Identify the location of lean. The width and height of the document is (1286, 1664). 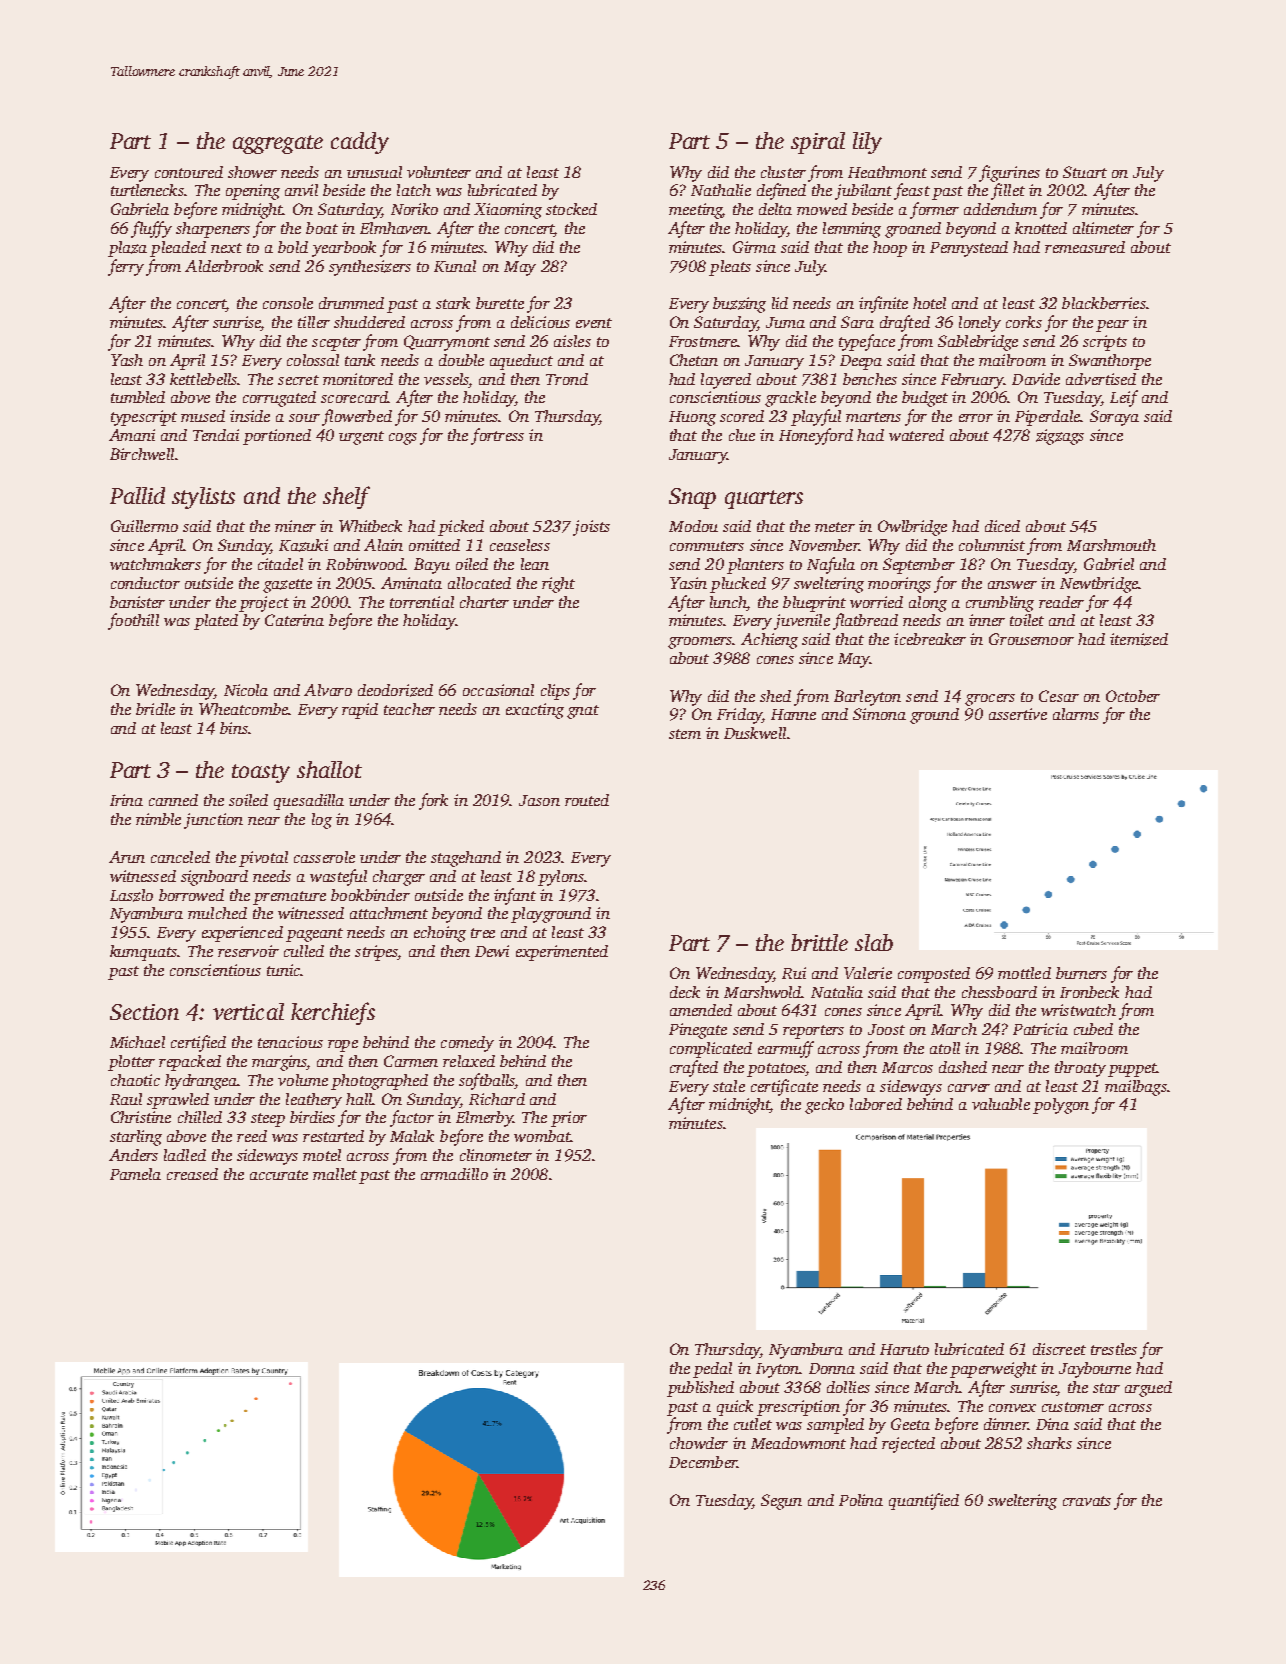
(535, 564).
